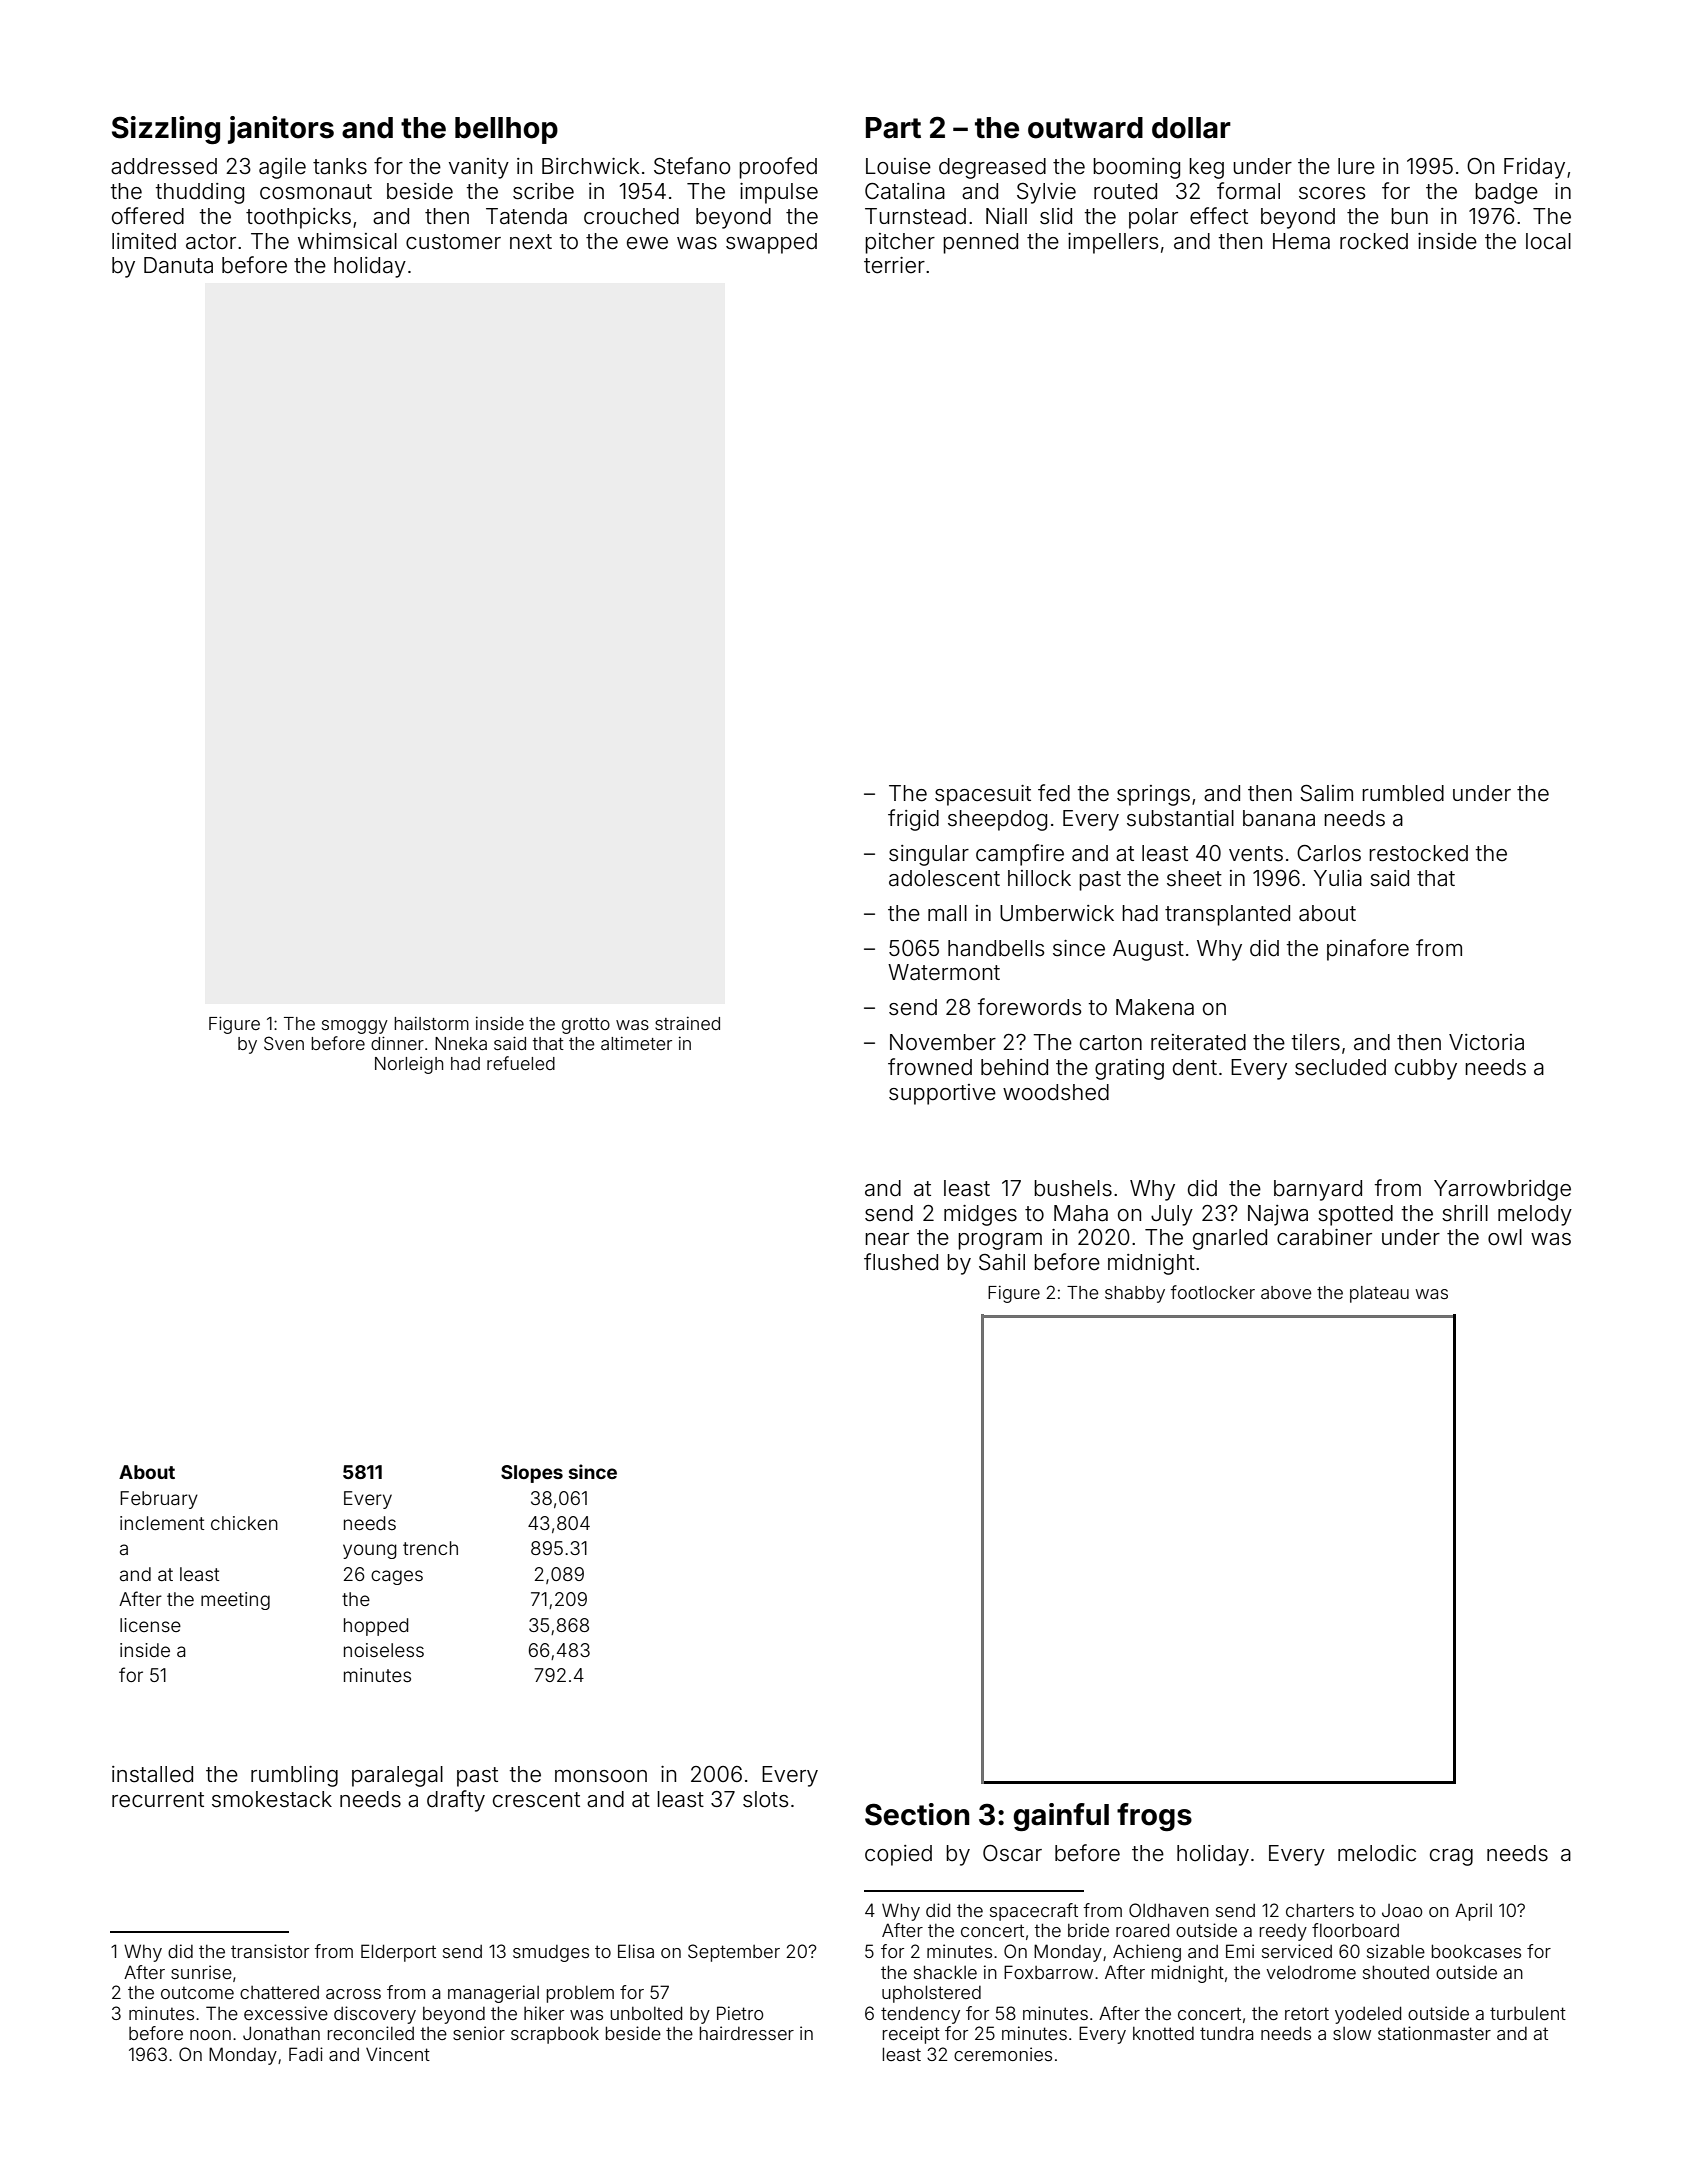 The width and height of the page is (1683, 2178). Describe the element at coordinates (1403, 793) in the page. I see `rumbled` at that location.
